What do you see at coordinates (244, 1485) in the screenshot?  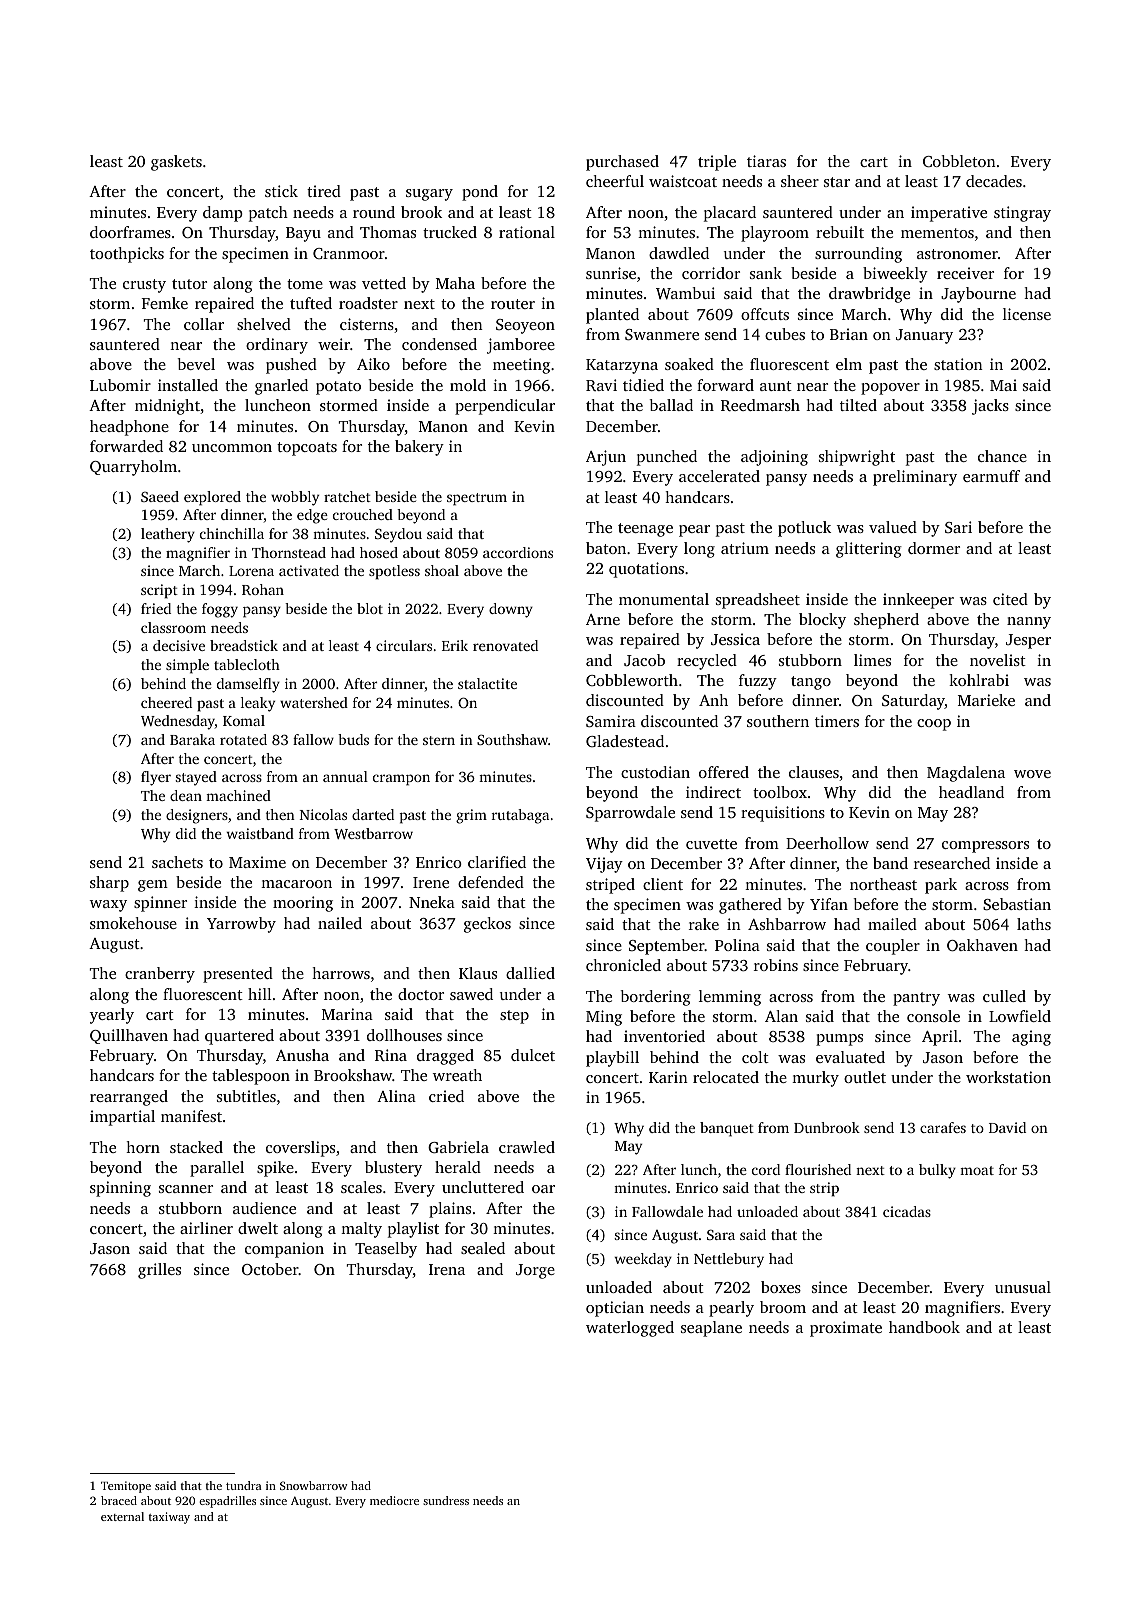 I see `tundra` at bounding box center [244, 1485].
